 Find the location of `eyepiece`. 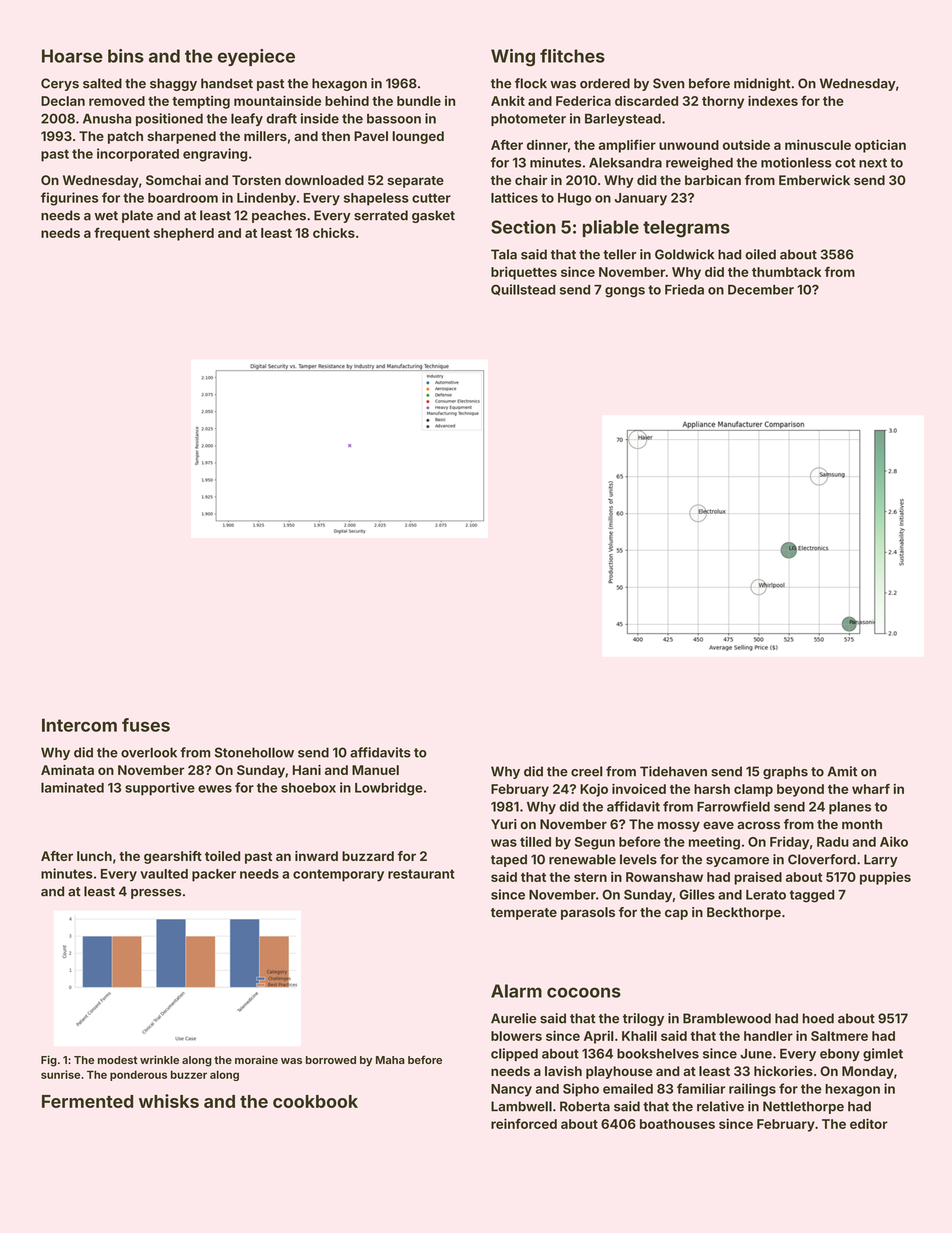

eyepiece is located at coordinates (256, 57).
